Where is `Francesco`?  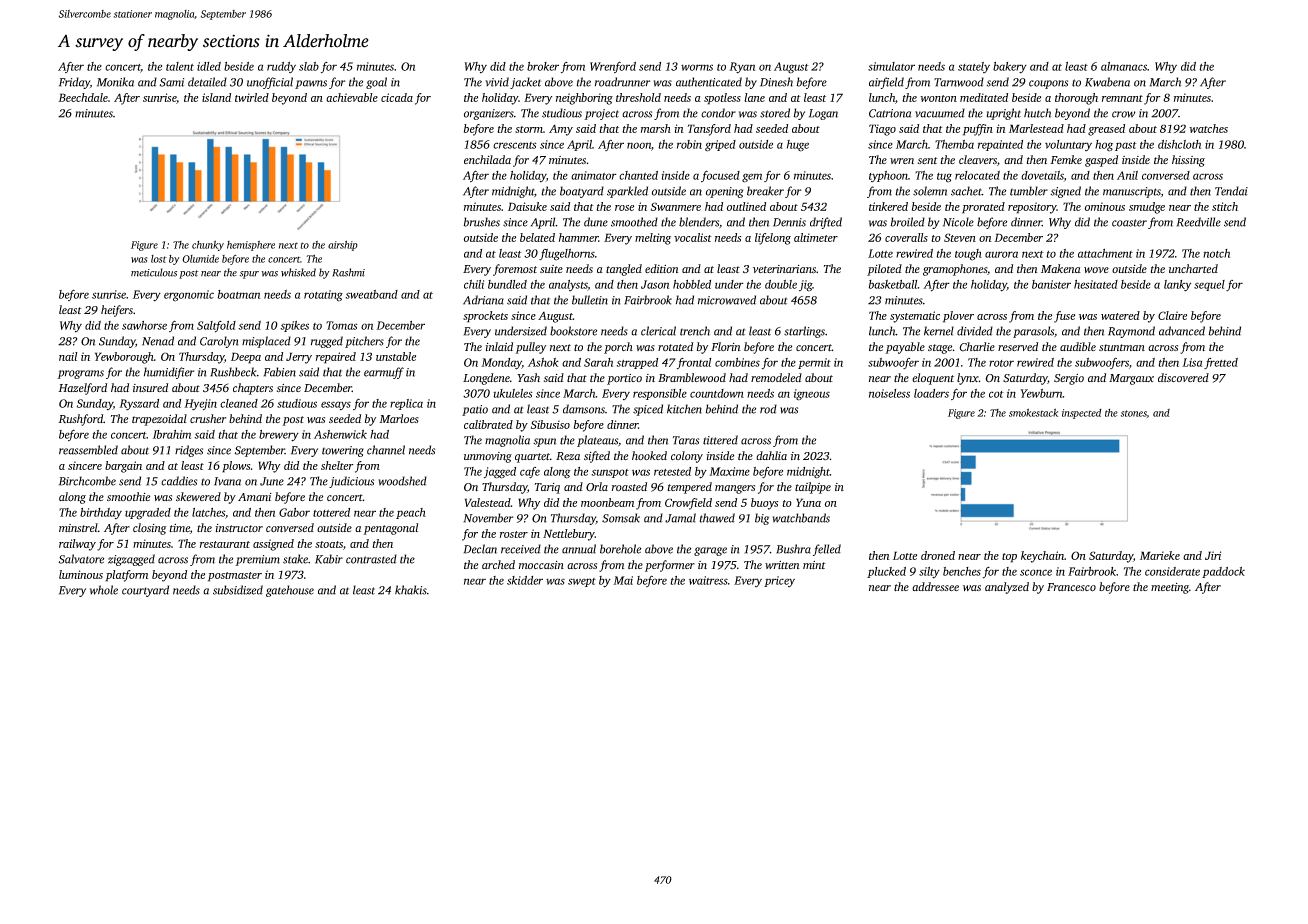 Francesco is located at coordinates (1071, 587).
